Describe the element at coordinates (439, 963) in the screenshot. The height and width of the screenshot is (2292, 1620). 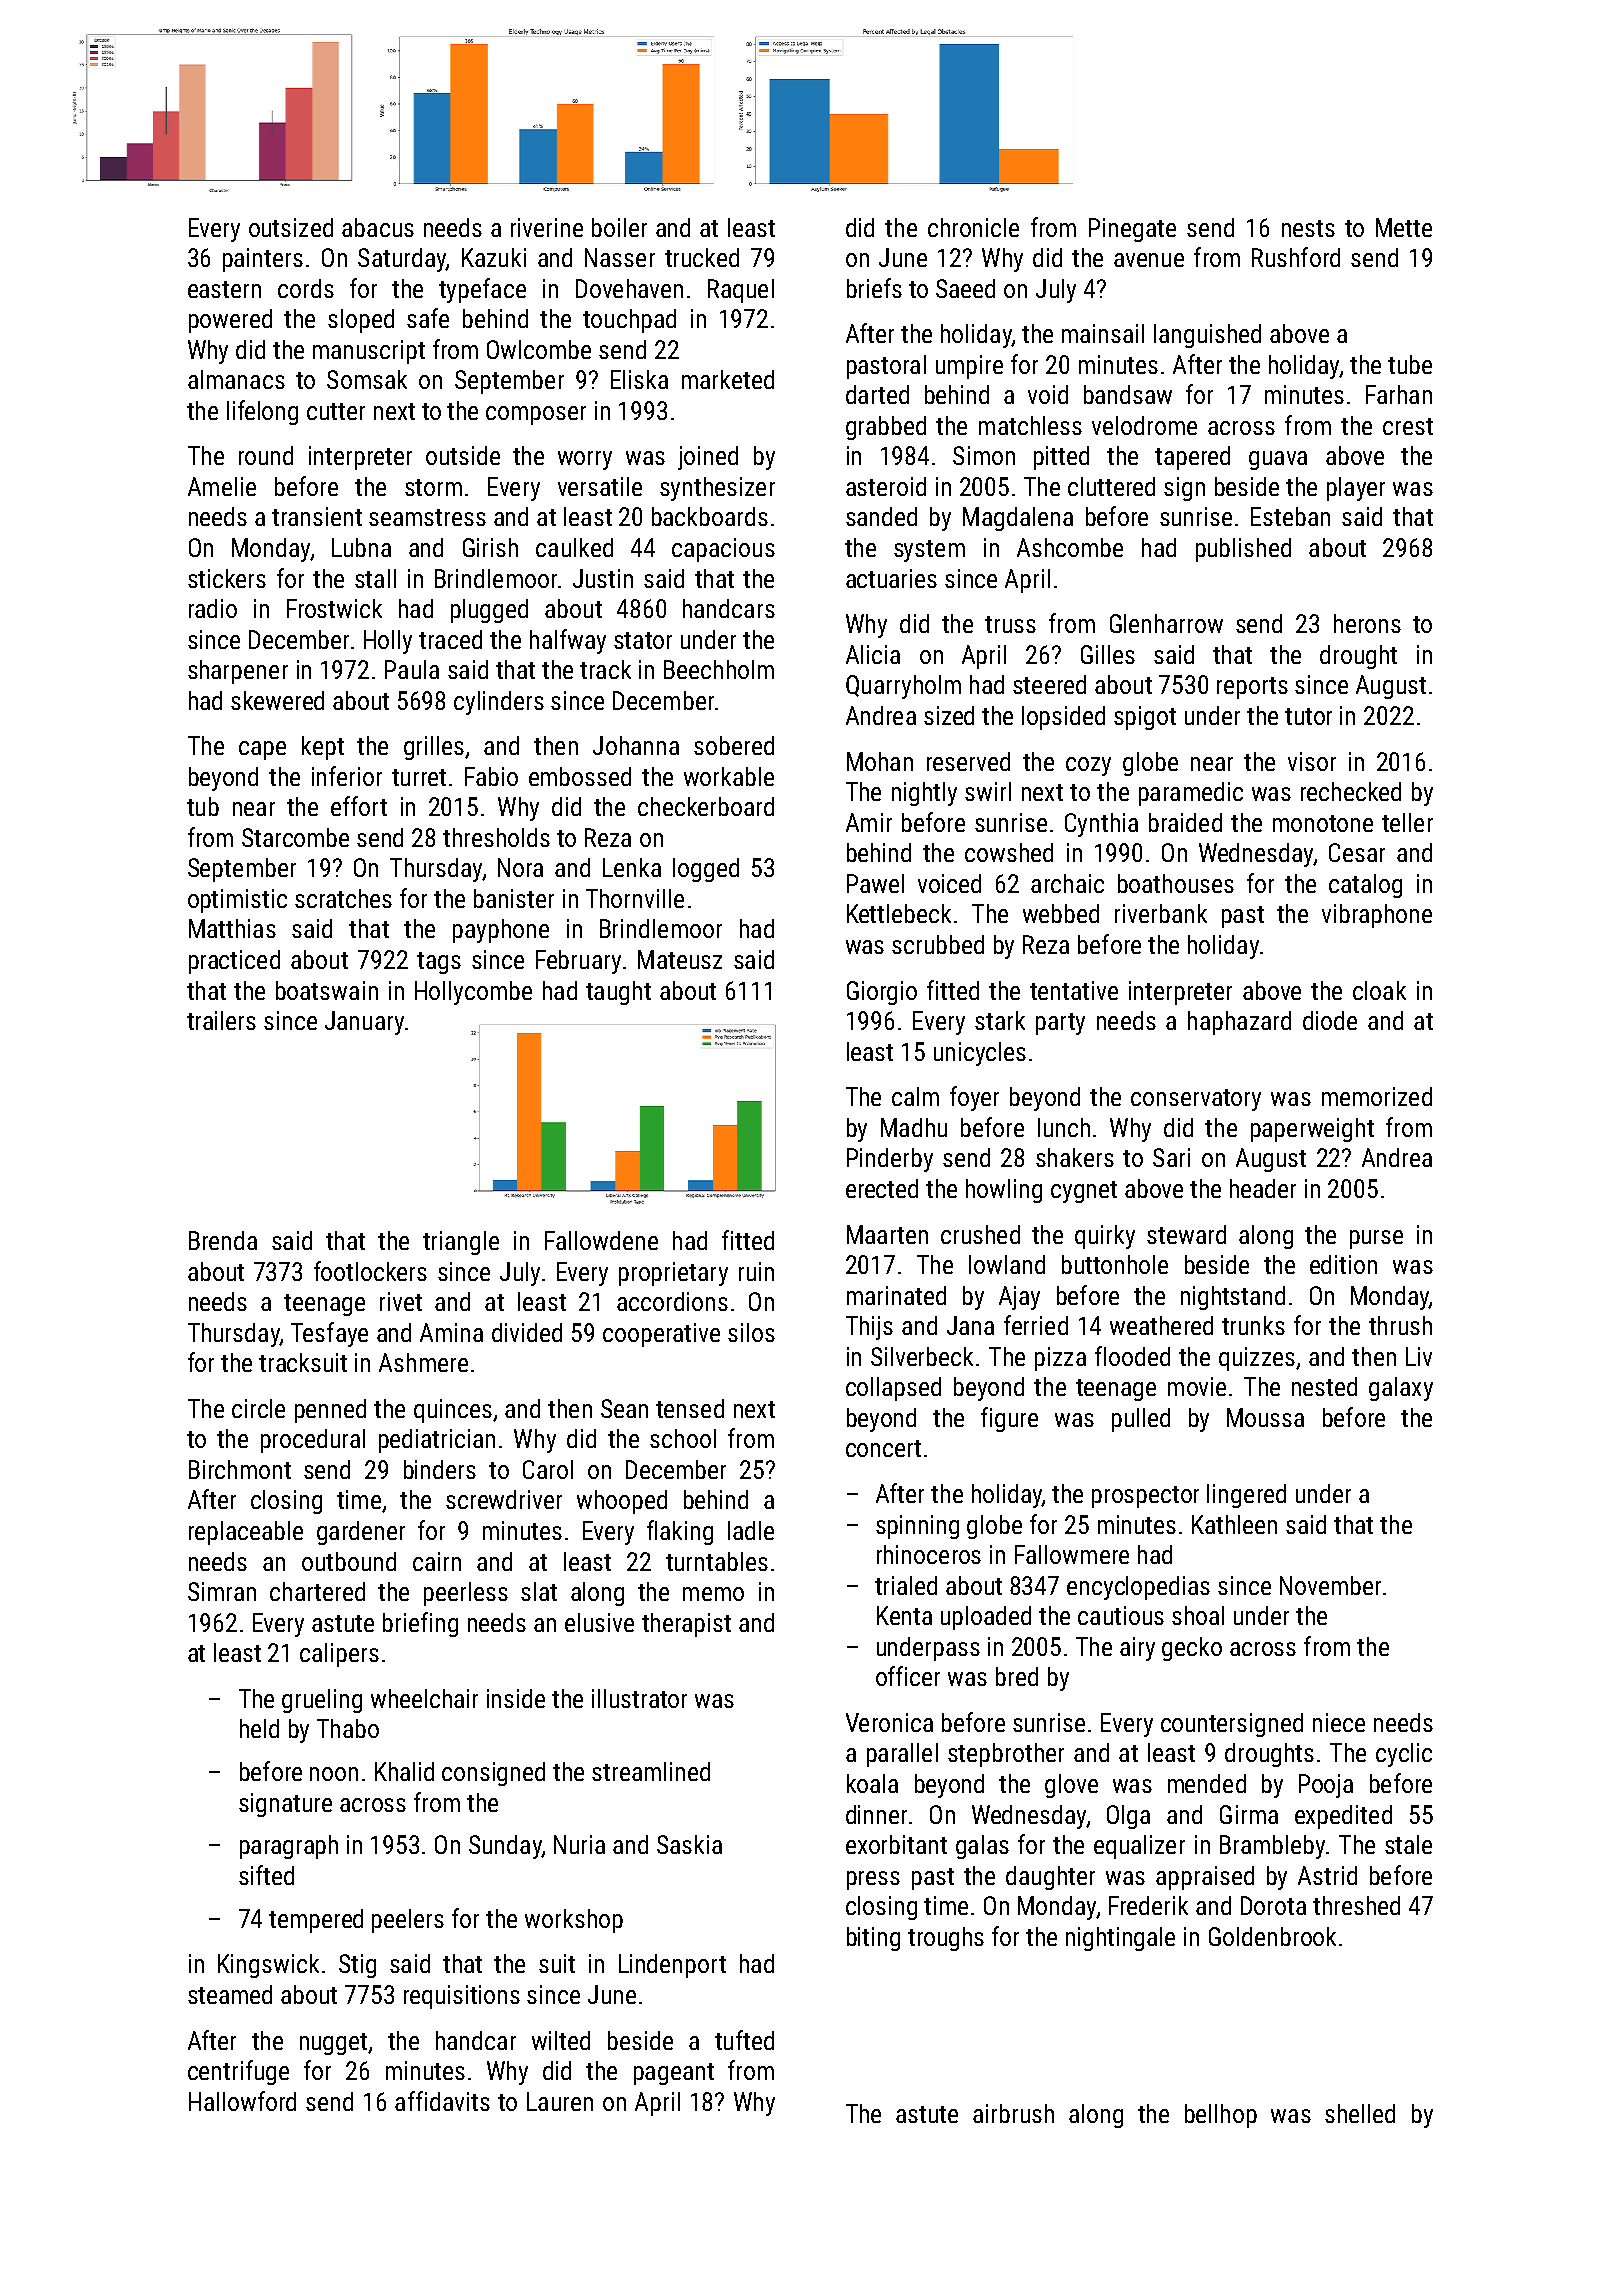
I see `tags` at that location.
